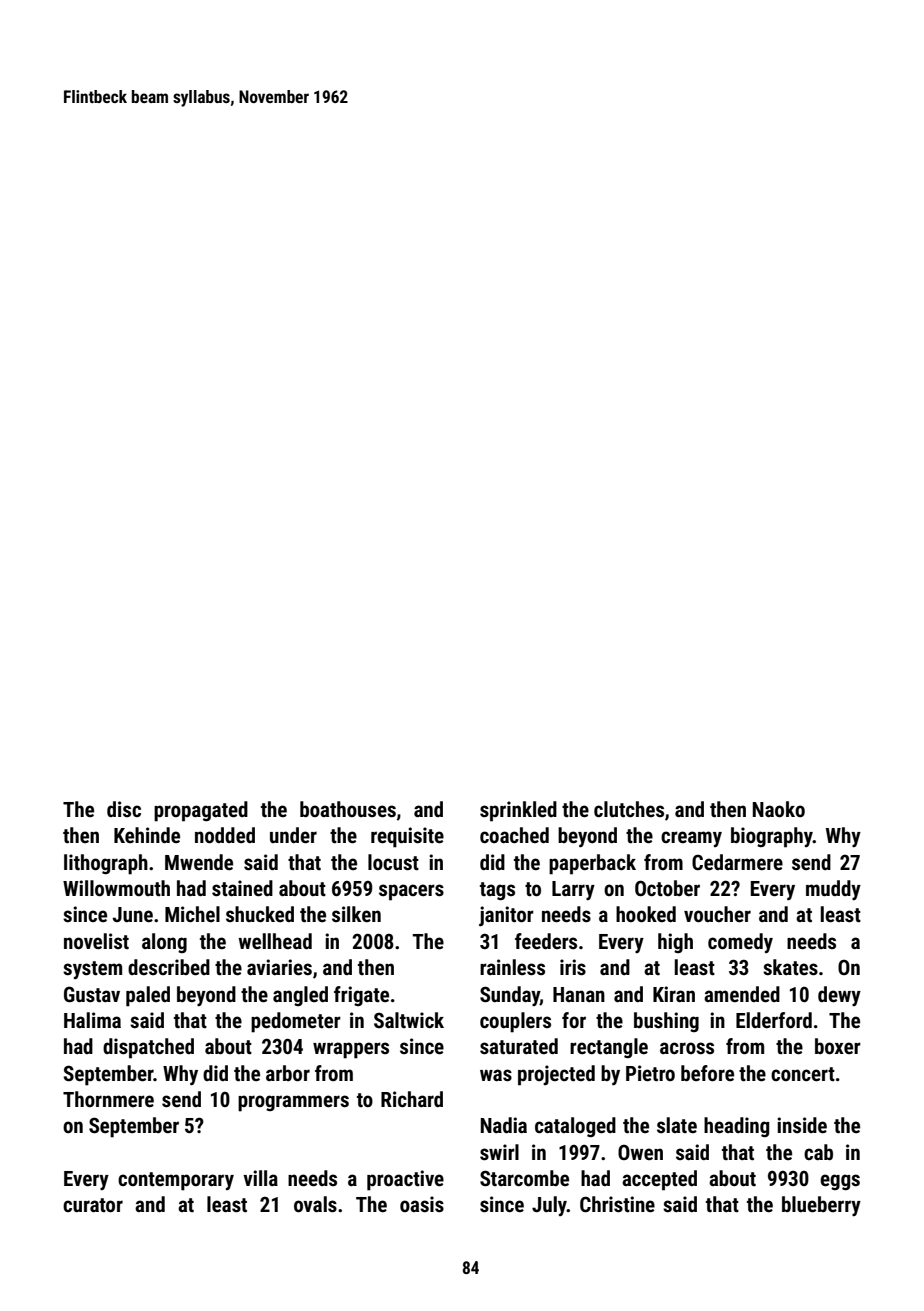 The width and height of the document is (924, 1311). Describe the element at coordinates (92, 970) in the document. I see `system` at that location.
